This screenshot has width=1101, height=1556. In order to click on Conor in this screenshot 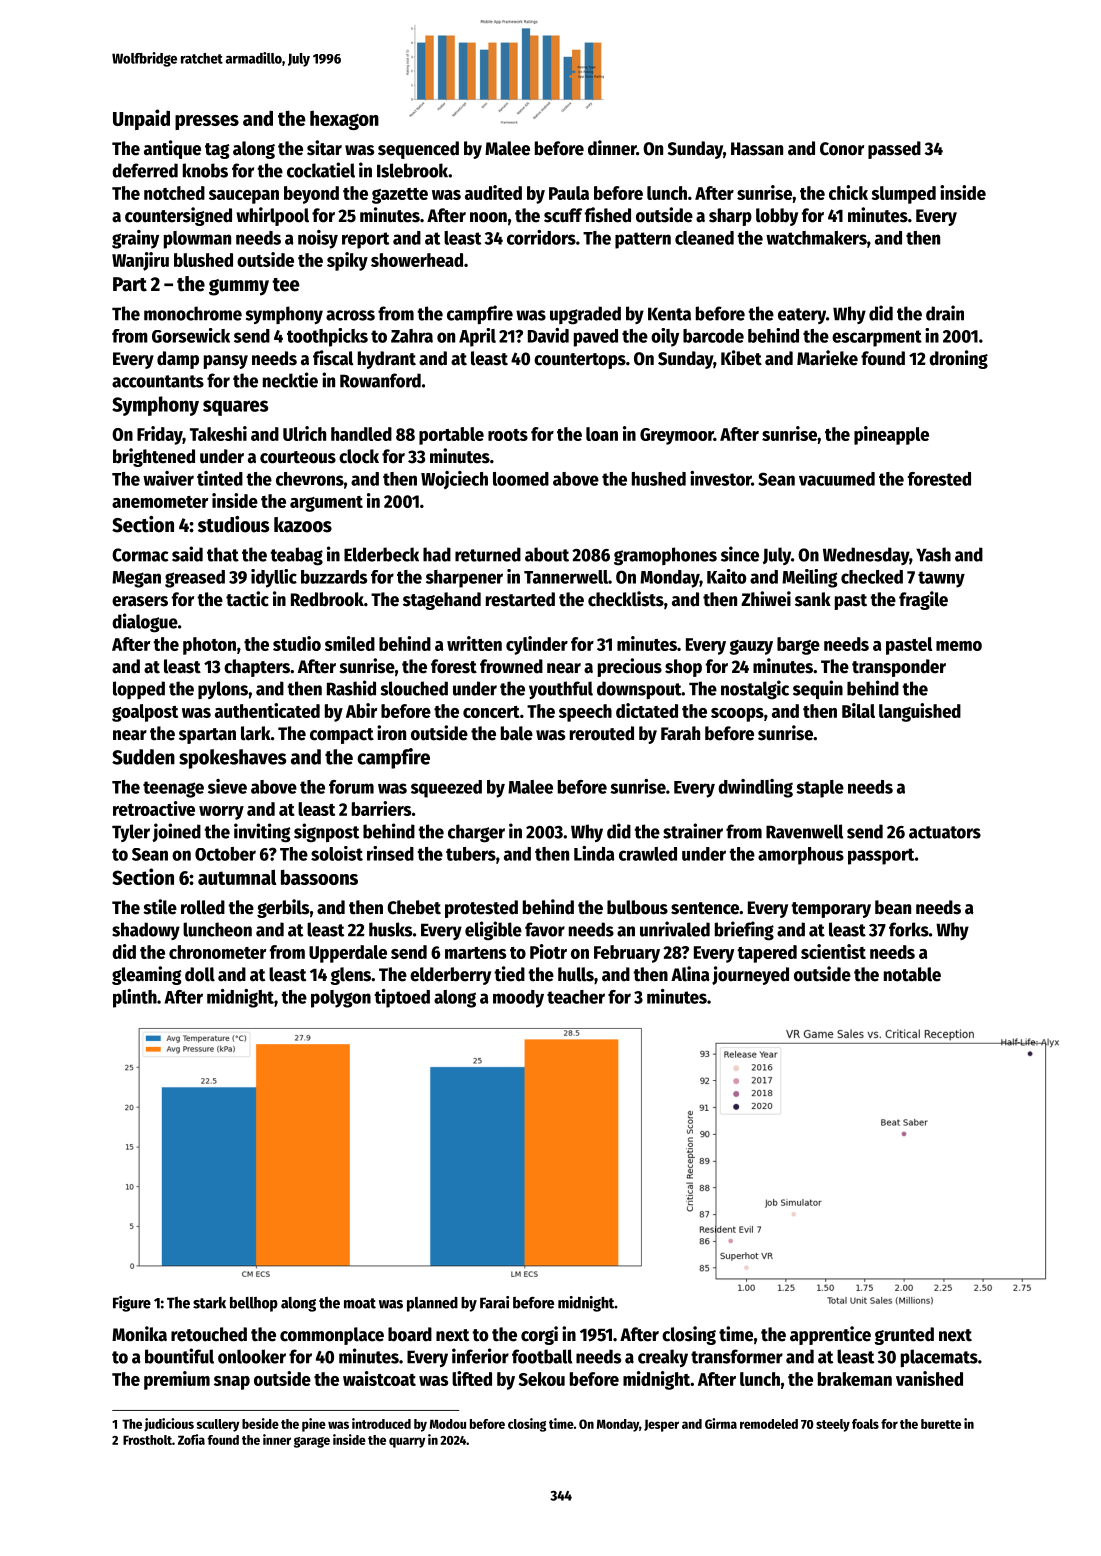, I will do `click(842, 149)`.
